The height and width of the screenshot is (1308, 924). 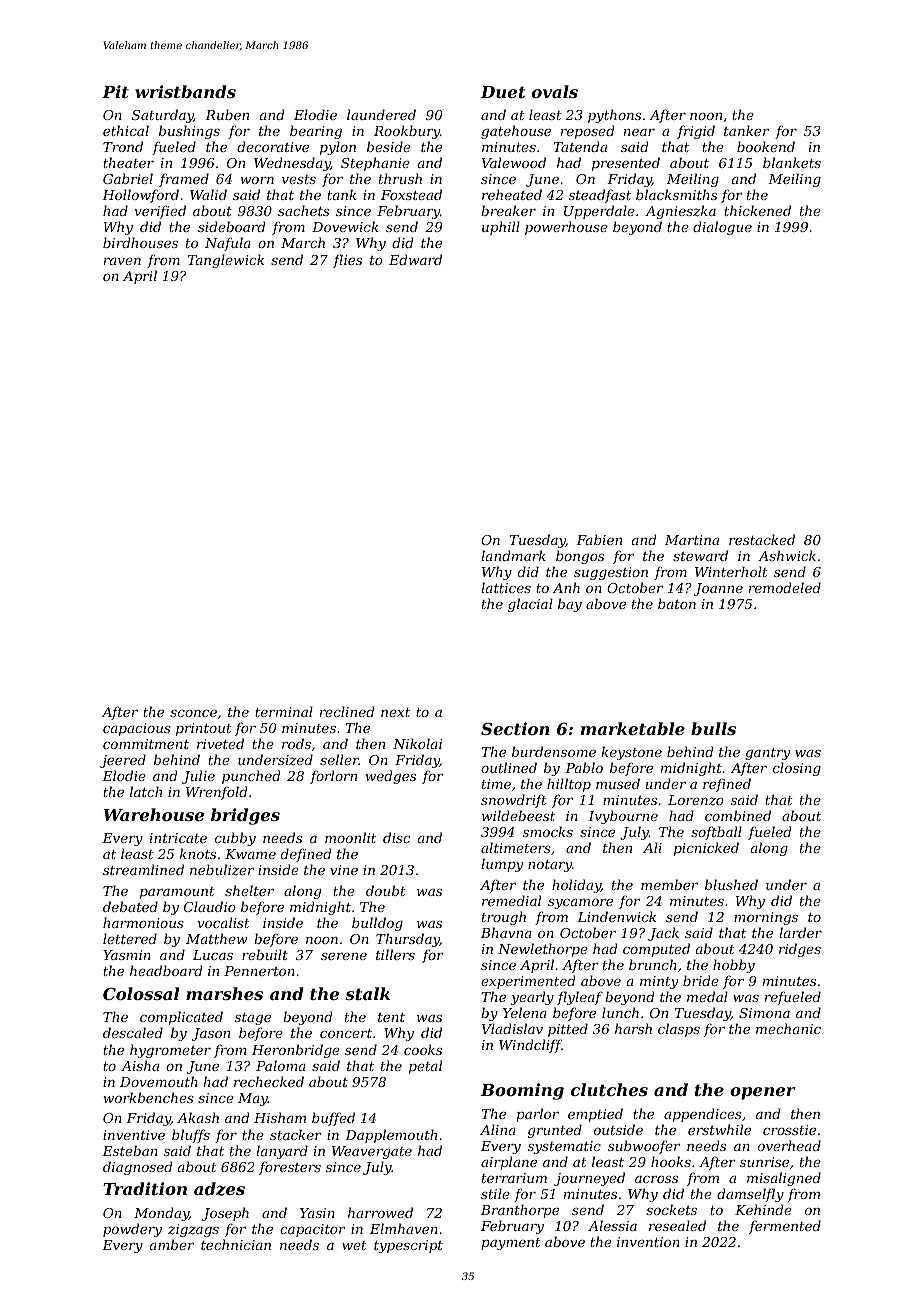 What do you see at coordinates (512, 194) in the screenshot?
I see `reheated` at bounding box center [512, 194].
